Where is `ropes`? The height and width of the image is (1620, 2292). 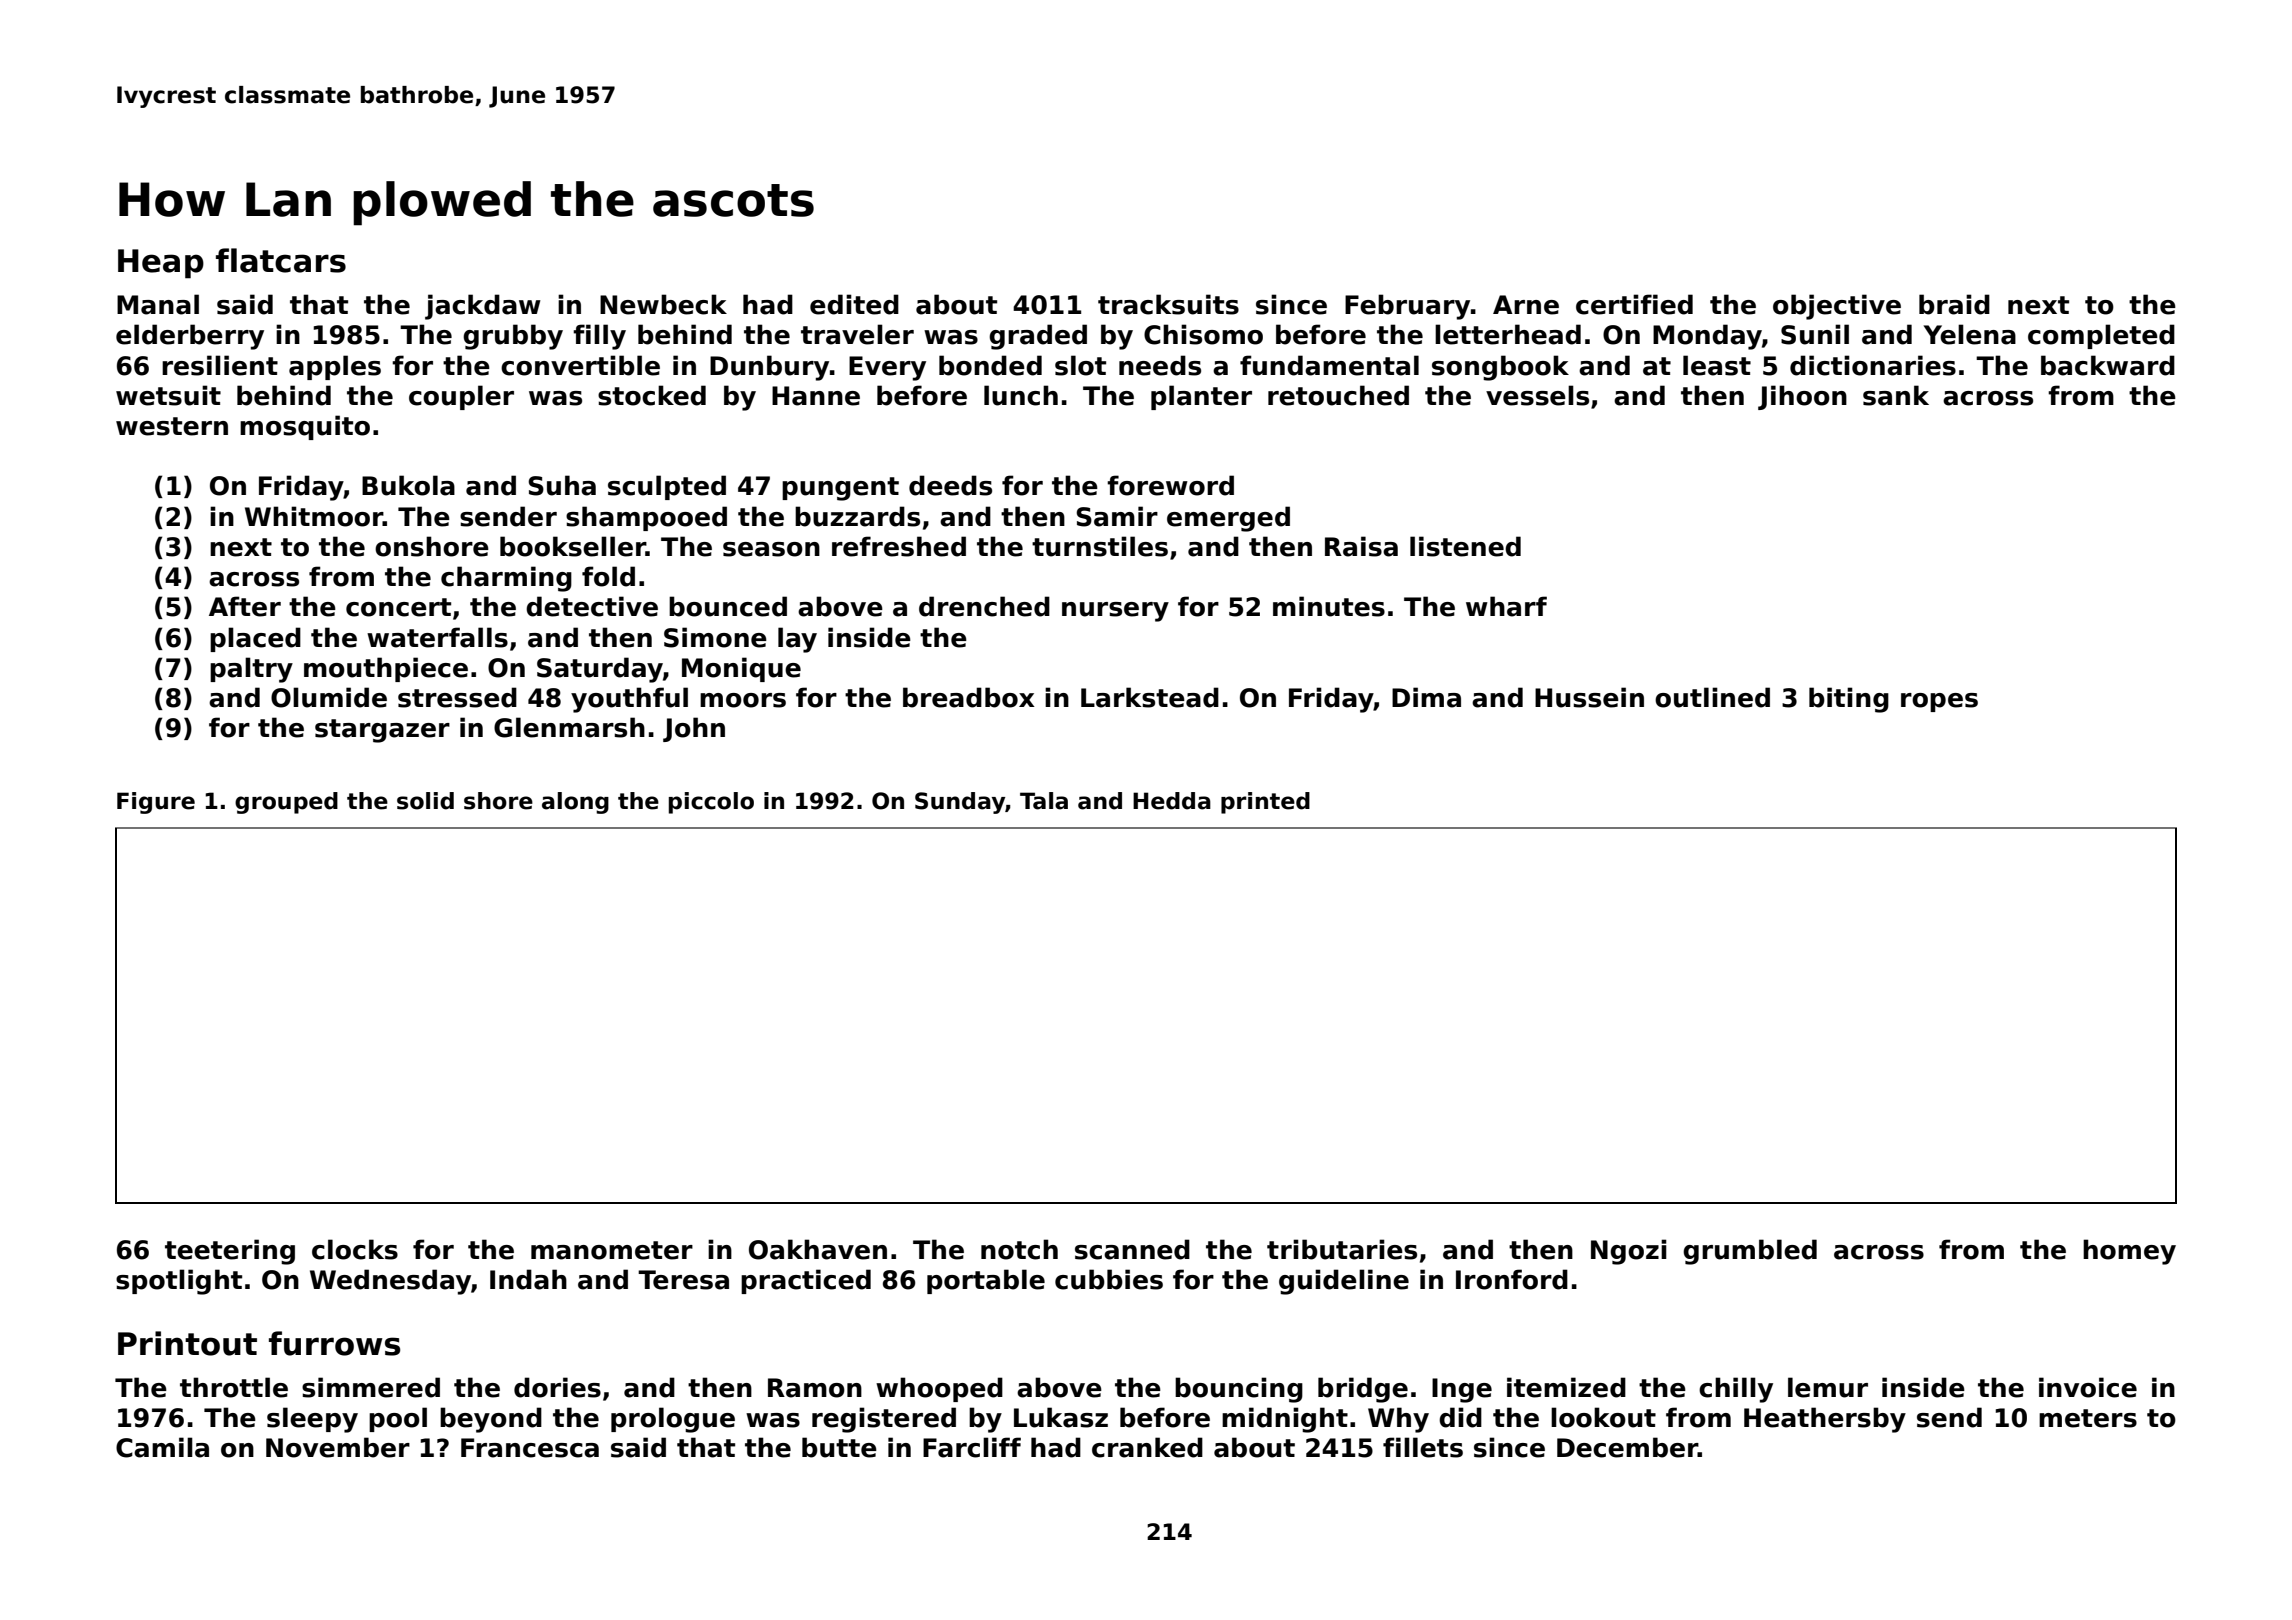 ropes is located at coordinates (1939, 702).
